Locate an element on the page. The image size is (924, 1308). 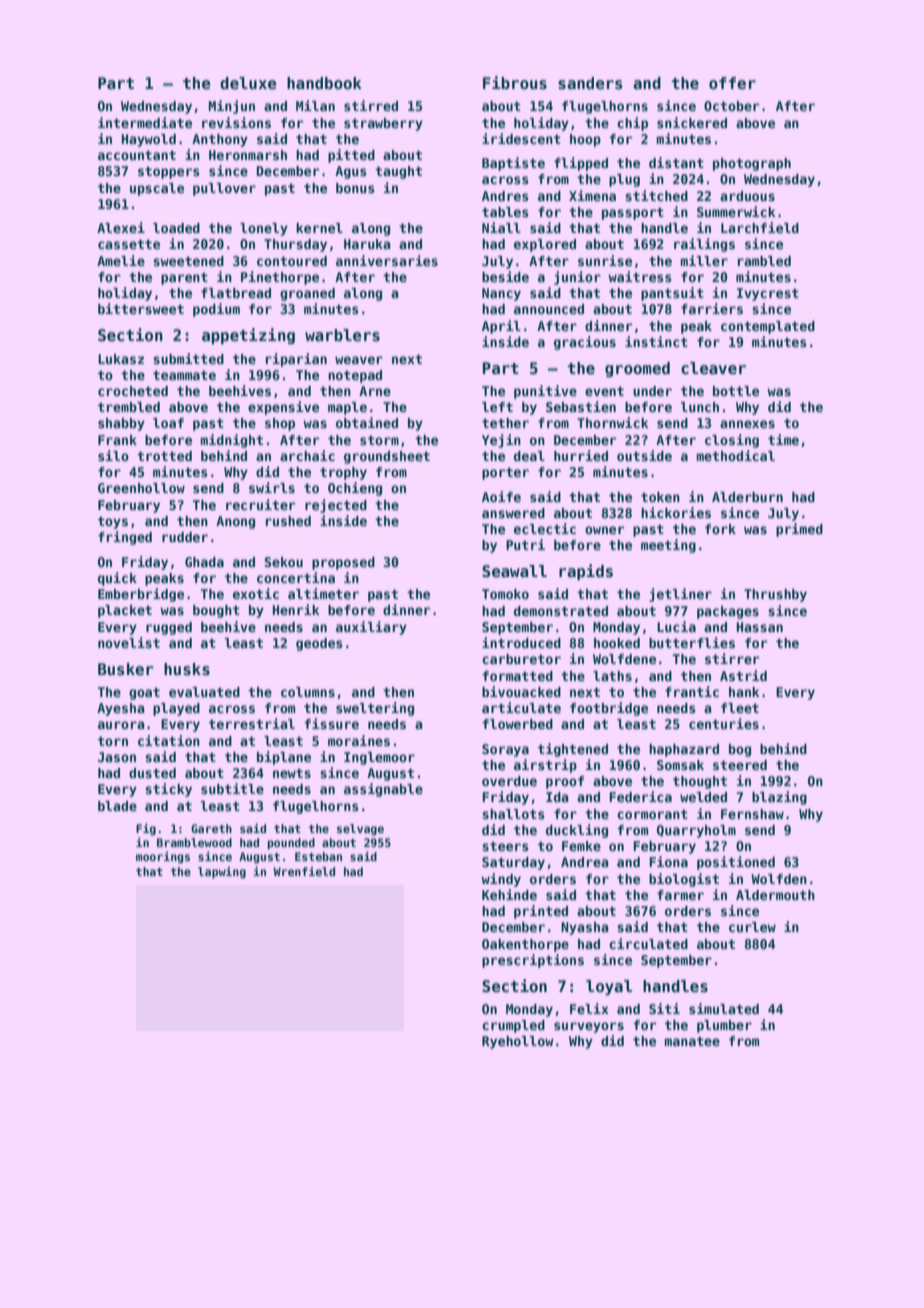
lapwing is located at coordinates (222, 872).
